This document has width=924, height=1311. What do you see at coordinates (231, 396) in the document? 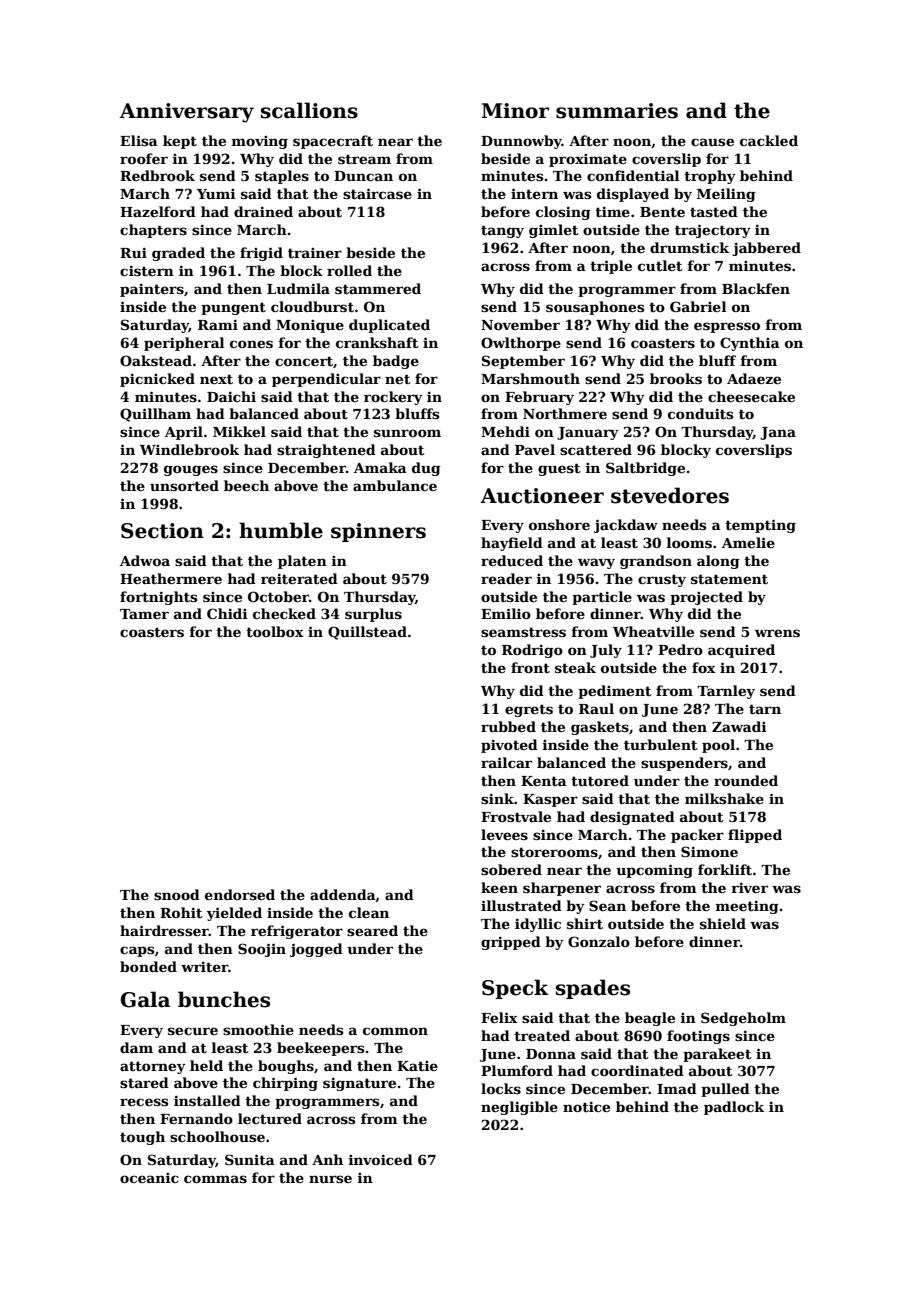
I see `Daichi` at bounding box center [231, 396].
